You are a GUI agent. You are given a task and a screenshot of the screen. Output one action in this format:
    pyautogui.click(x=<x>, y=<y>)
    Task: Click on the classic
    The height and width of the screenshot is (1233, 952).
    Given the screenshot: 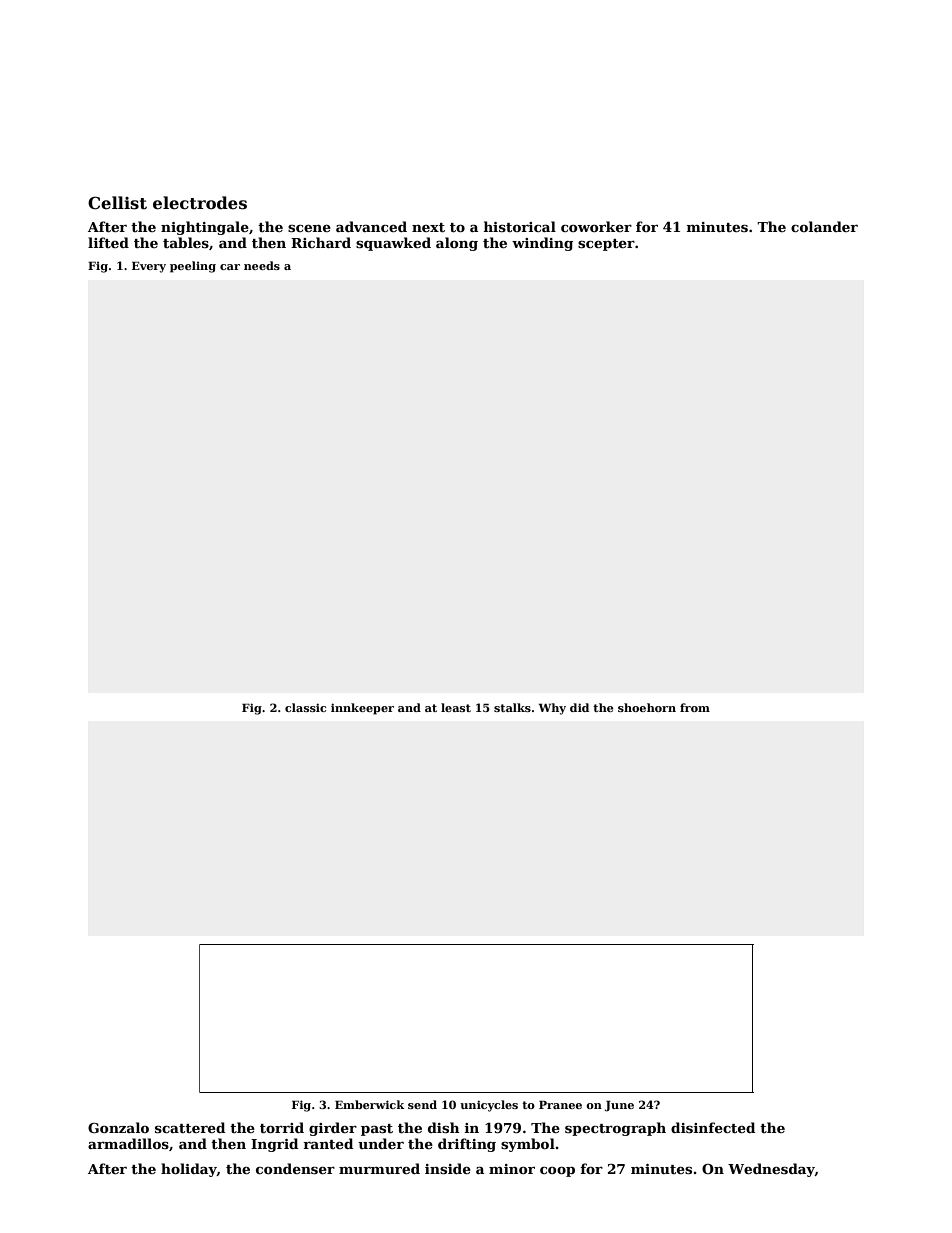 What is the action you would take?
    pyautogui.click(x=305, y=707)
